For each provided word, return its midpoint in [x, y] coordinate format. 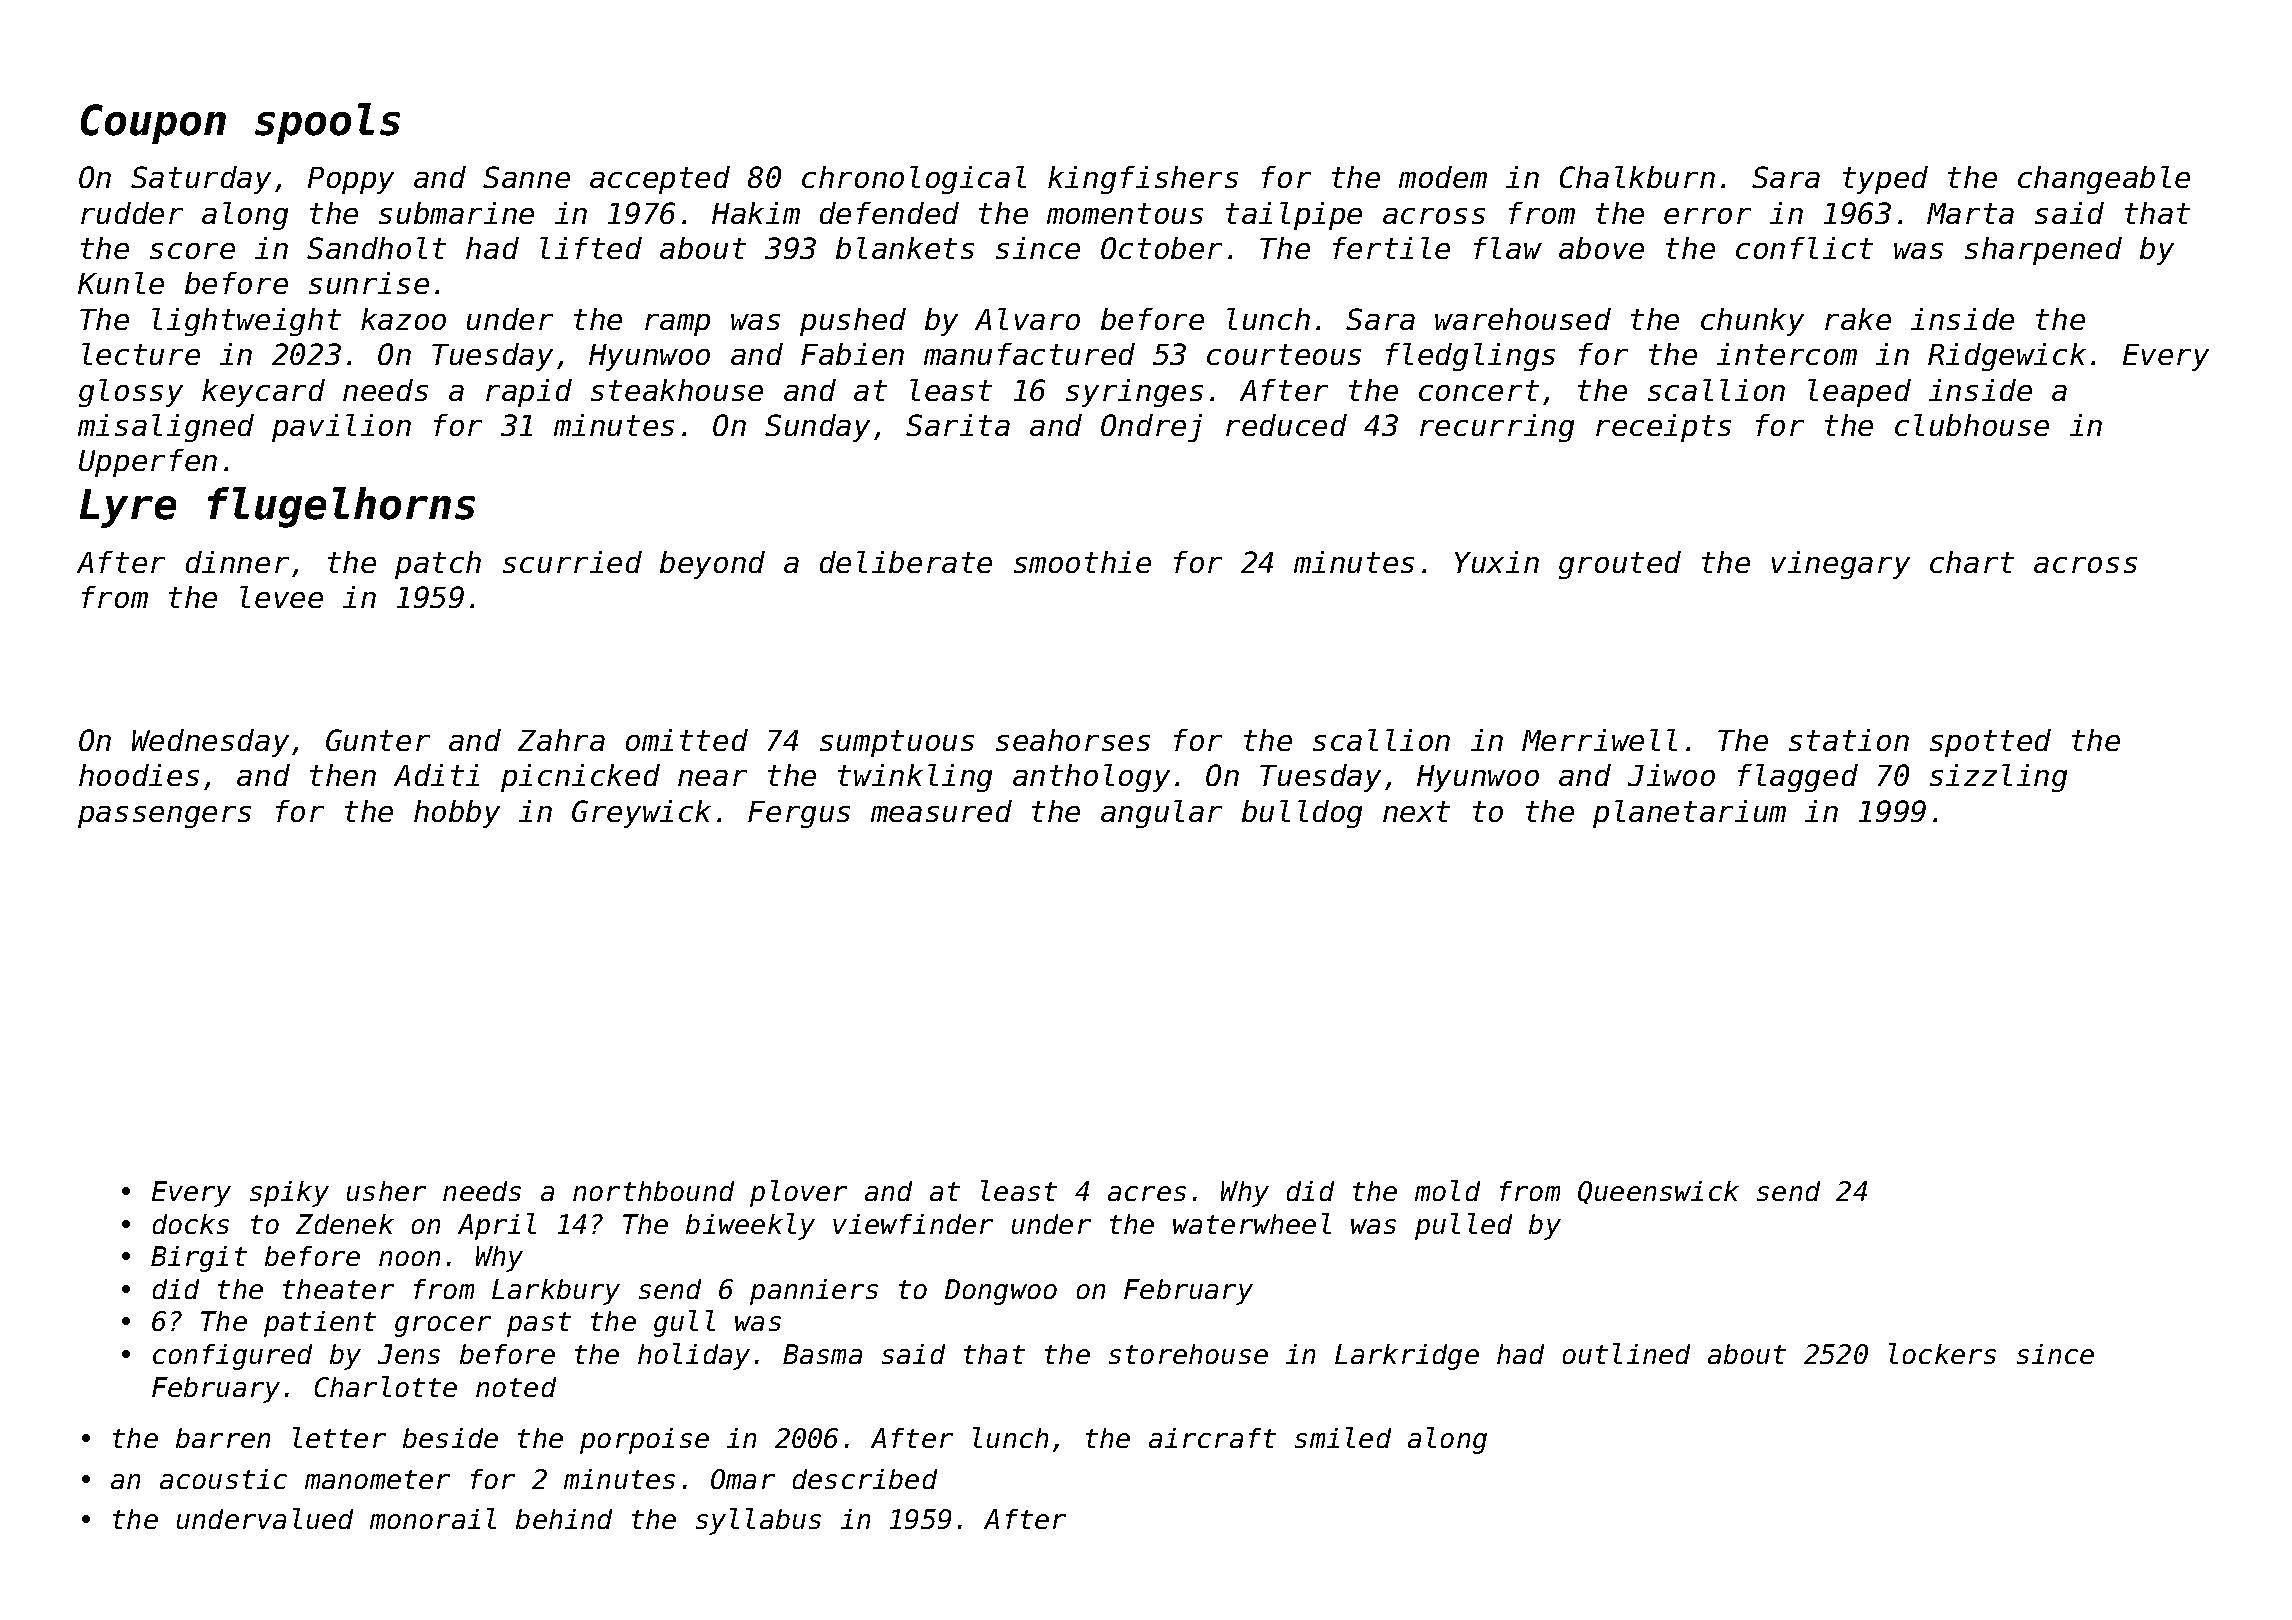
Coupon [153, 124]
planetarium [1689, 814]
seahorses [1073, 740]
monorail [433, 1518]
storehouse [1188, 1354]
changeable [2104, 180]
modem [1443, 177]
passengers [164, 817]
